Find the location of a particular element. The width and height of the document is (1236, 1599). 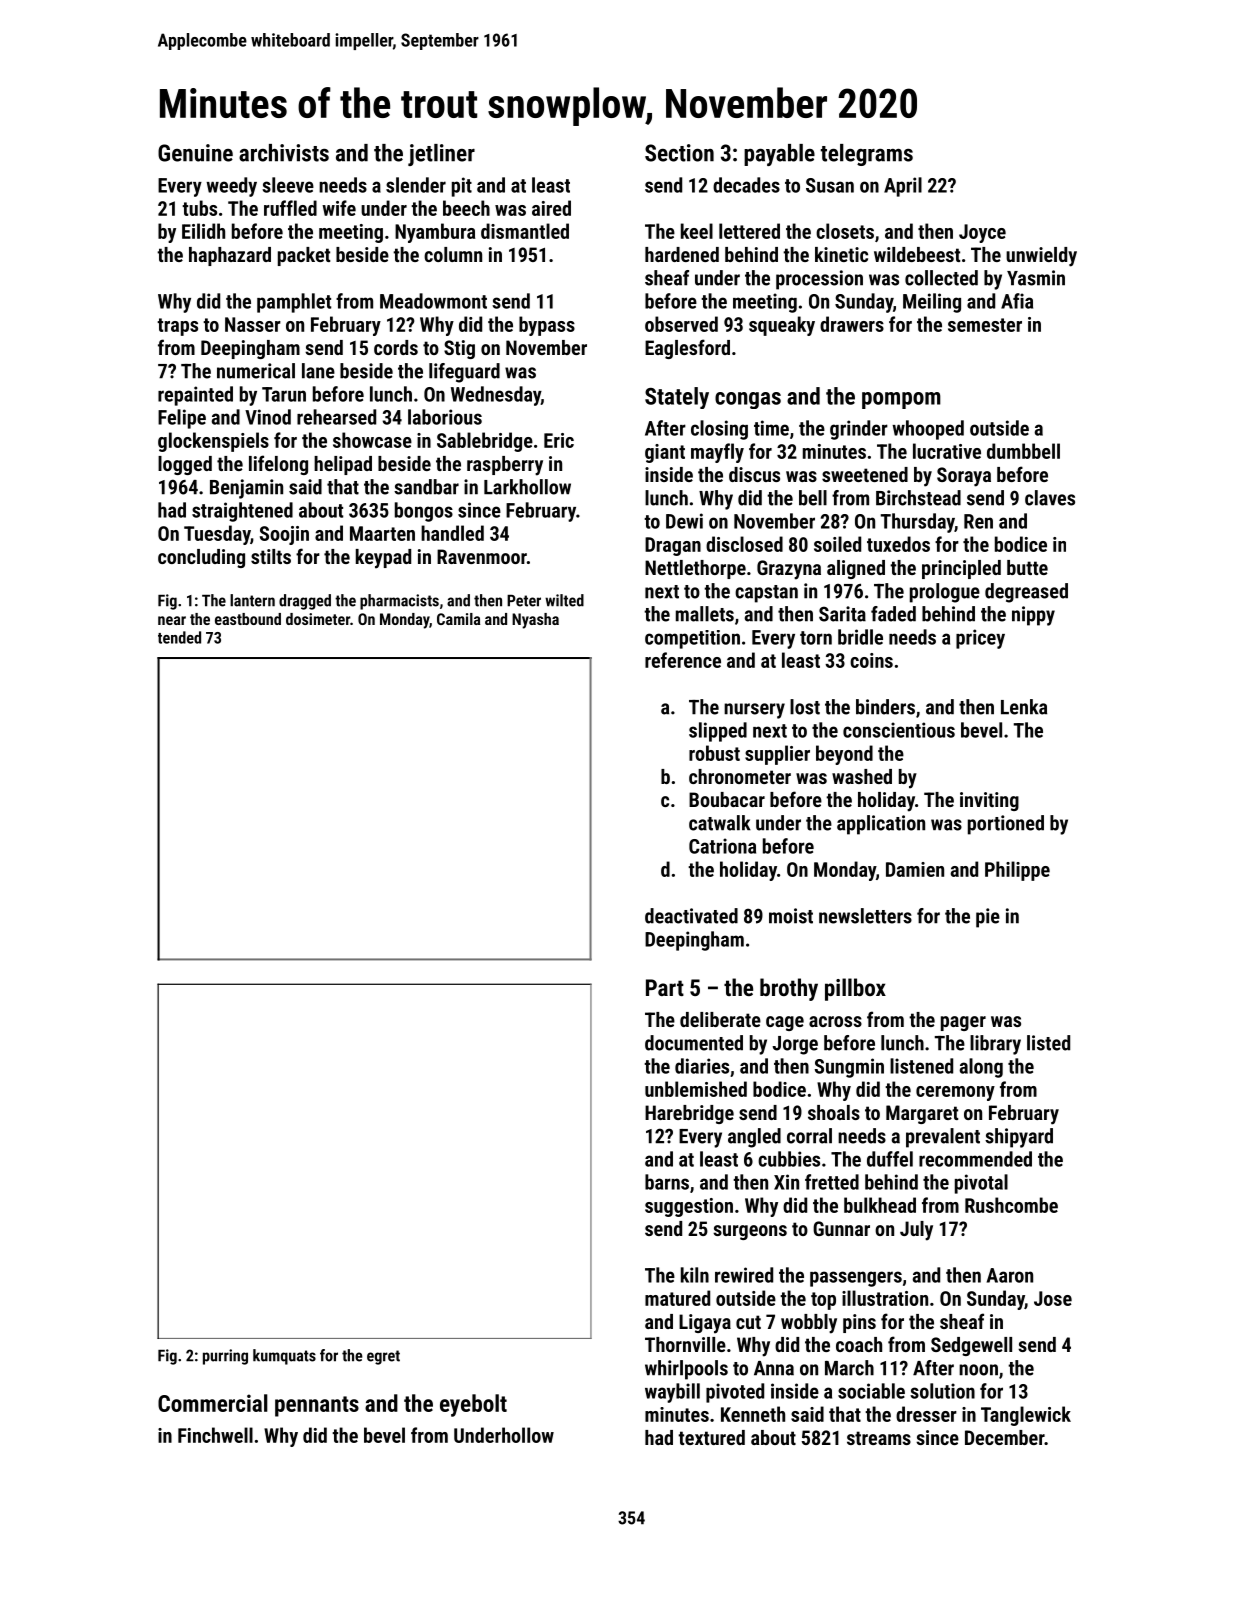

Camila is located at coordinates (458, 619).
